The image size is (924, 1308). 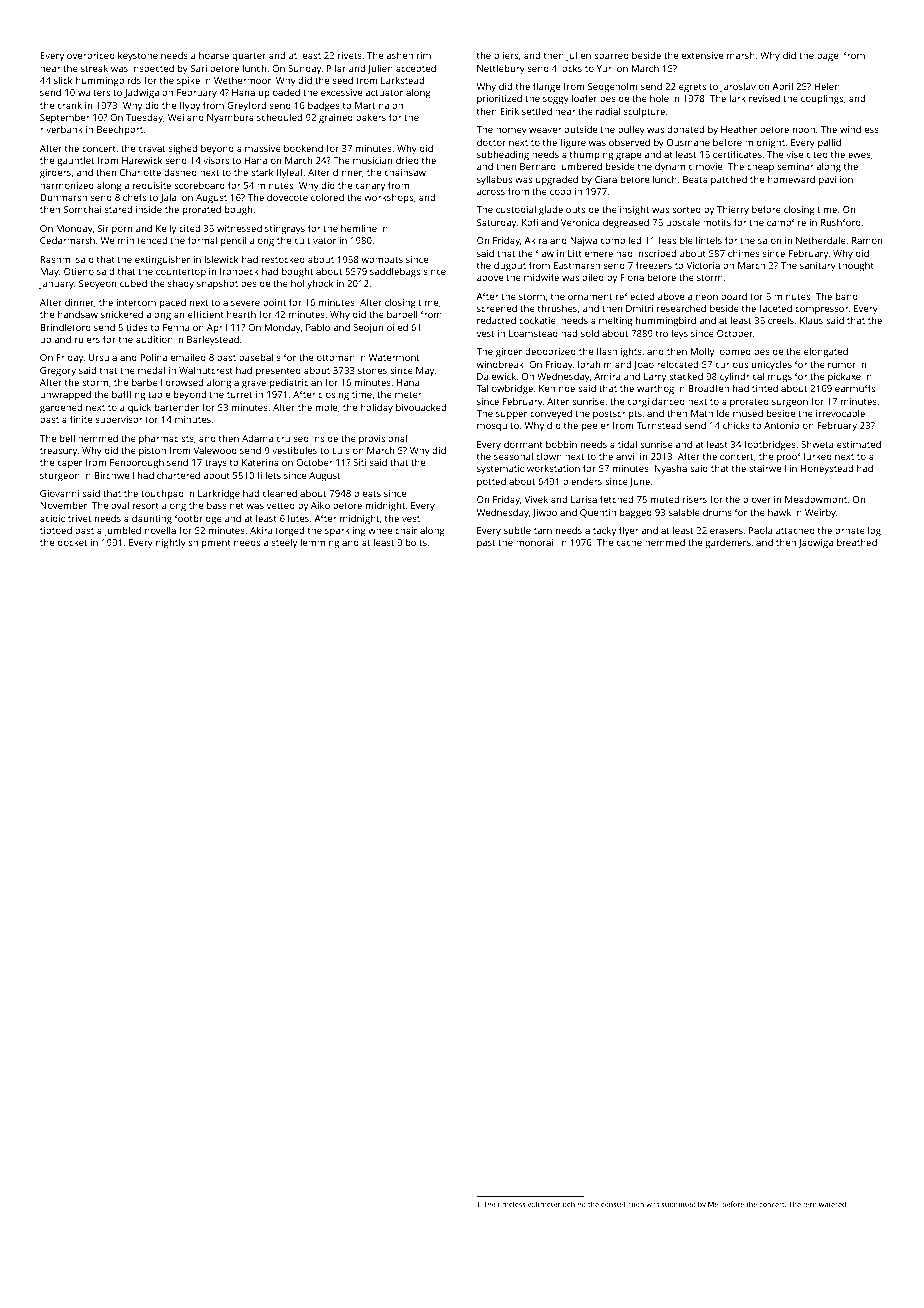 What do you see at coordinates (206, 370) in the screenshot?
I see `Walnutcrest` at bounding box center [206, 370].
